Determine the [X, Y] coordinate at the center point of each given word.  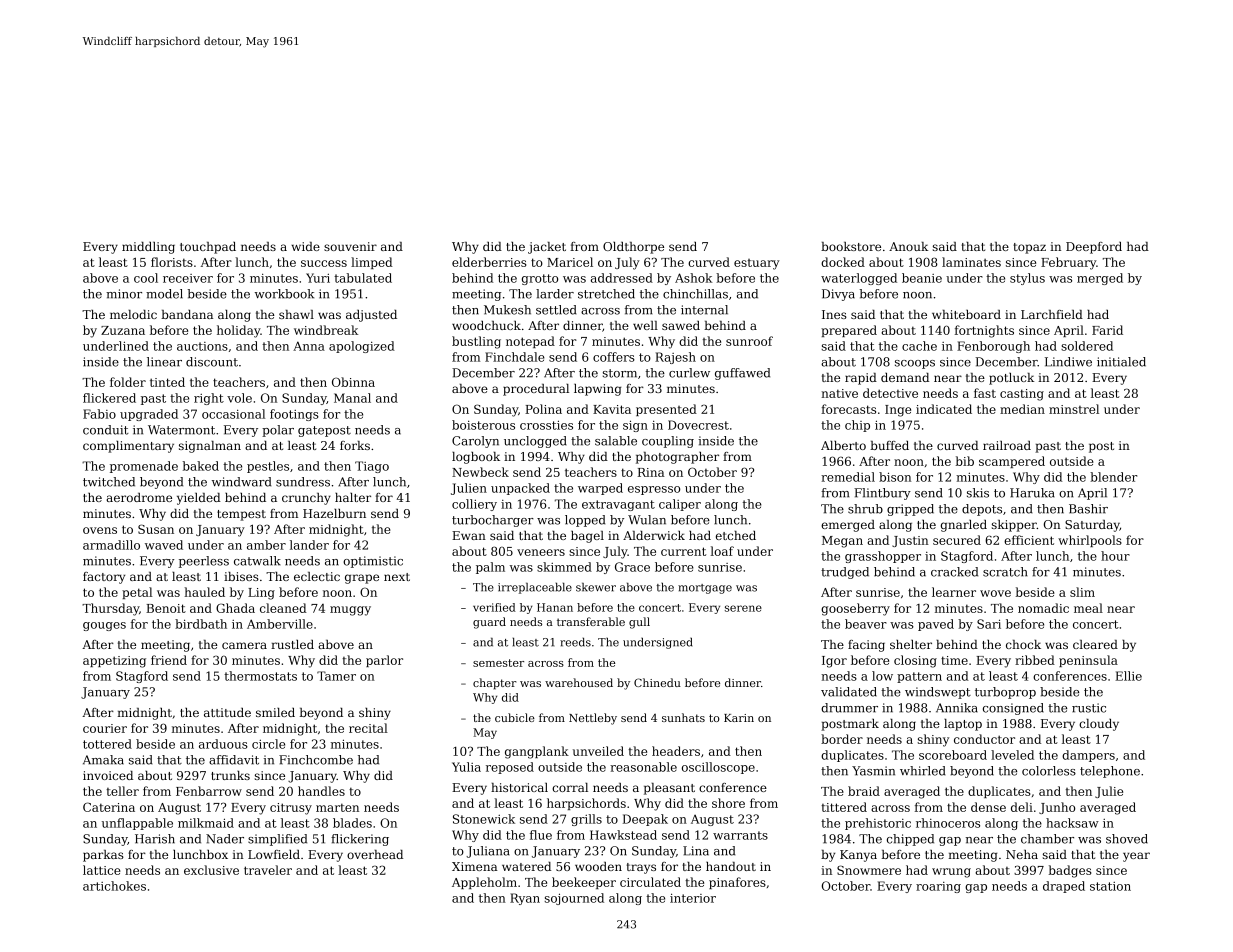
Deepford [1094, 248]
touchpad [208, 248]
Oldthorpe [633, 248]
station [1110, 886]
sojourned [574, 899]
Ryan [525, 899]
